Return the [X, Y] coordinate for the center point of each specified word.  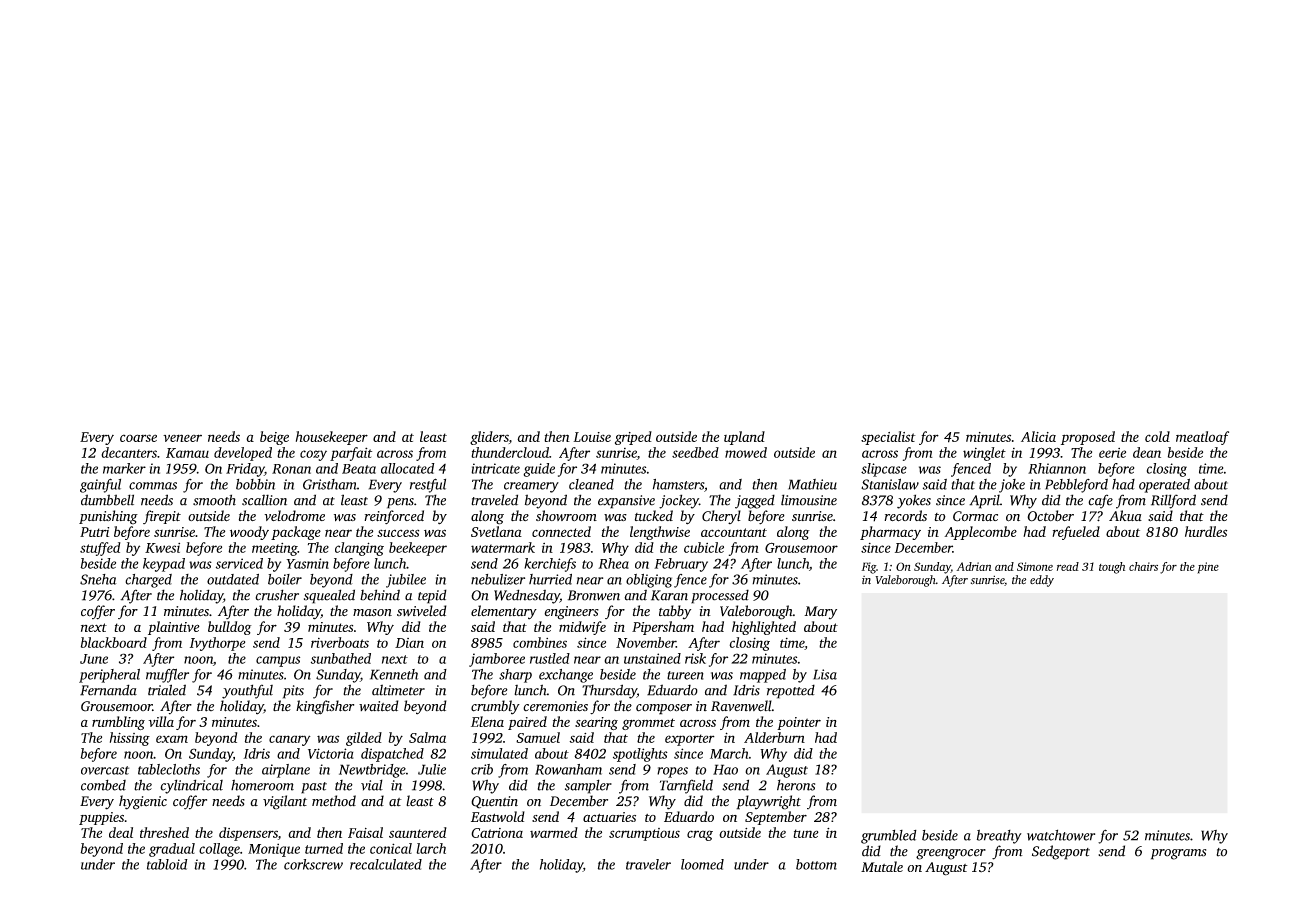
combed [103, 785]
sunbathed [341, 658]
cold [1157, 436]
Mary [820, 612]
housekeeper [332, 438]
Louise [592, 437]
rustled [550, 658]
